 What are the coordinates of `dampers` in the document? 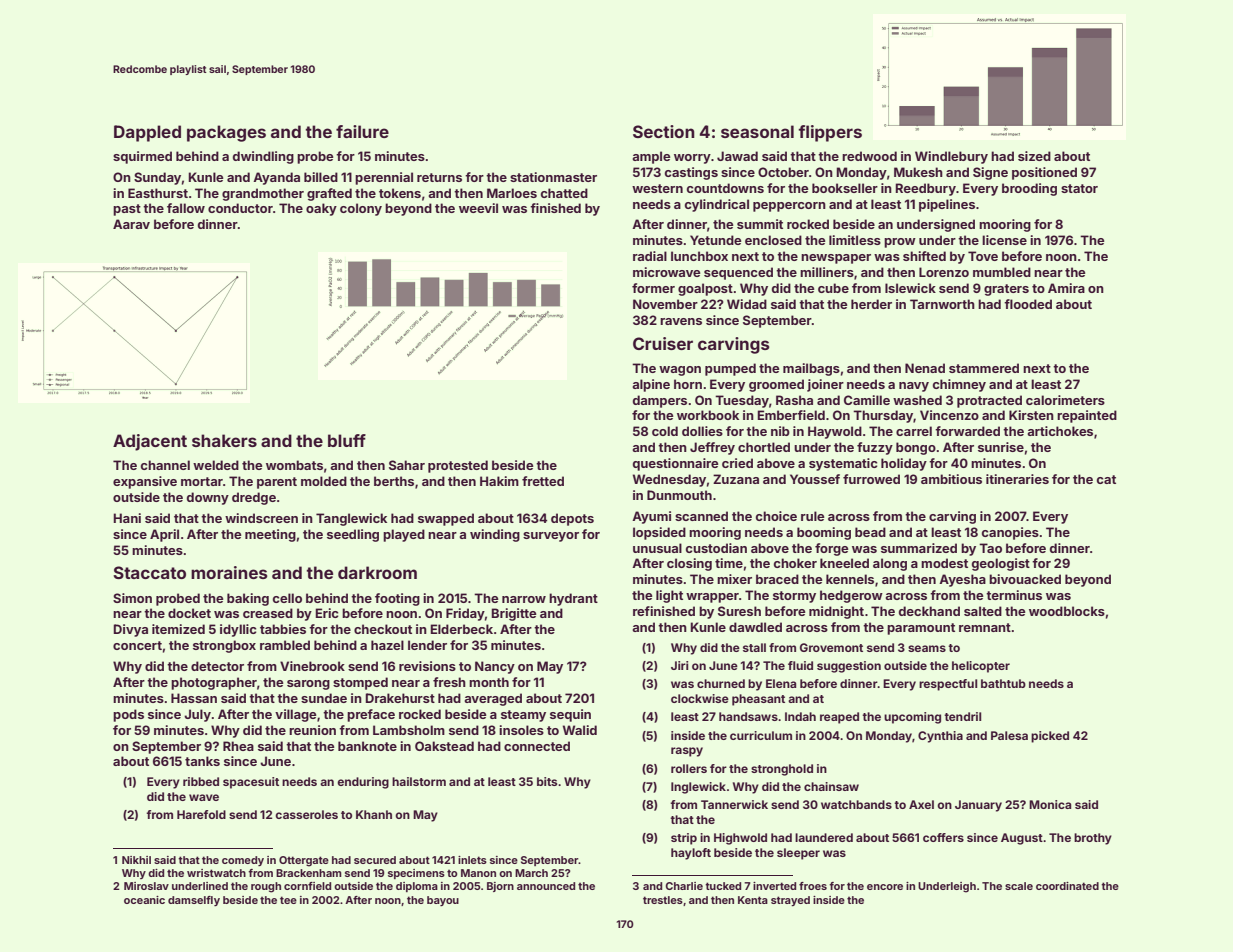 It's located at (660, 401).
